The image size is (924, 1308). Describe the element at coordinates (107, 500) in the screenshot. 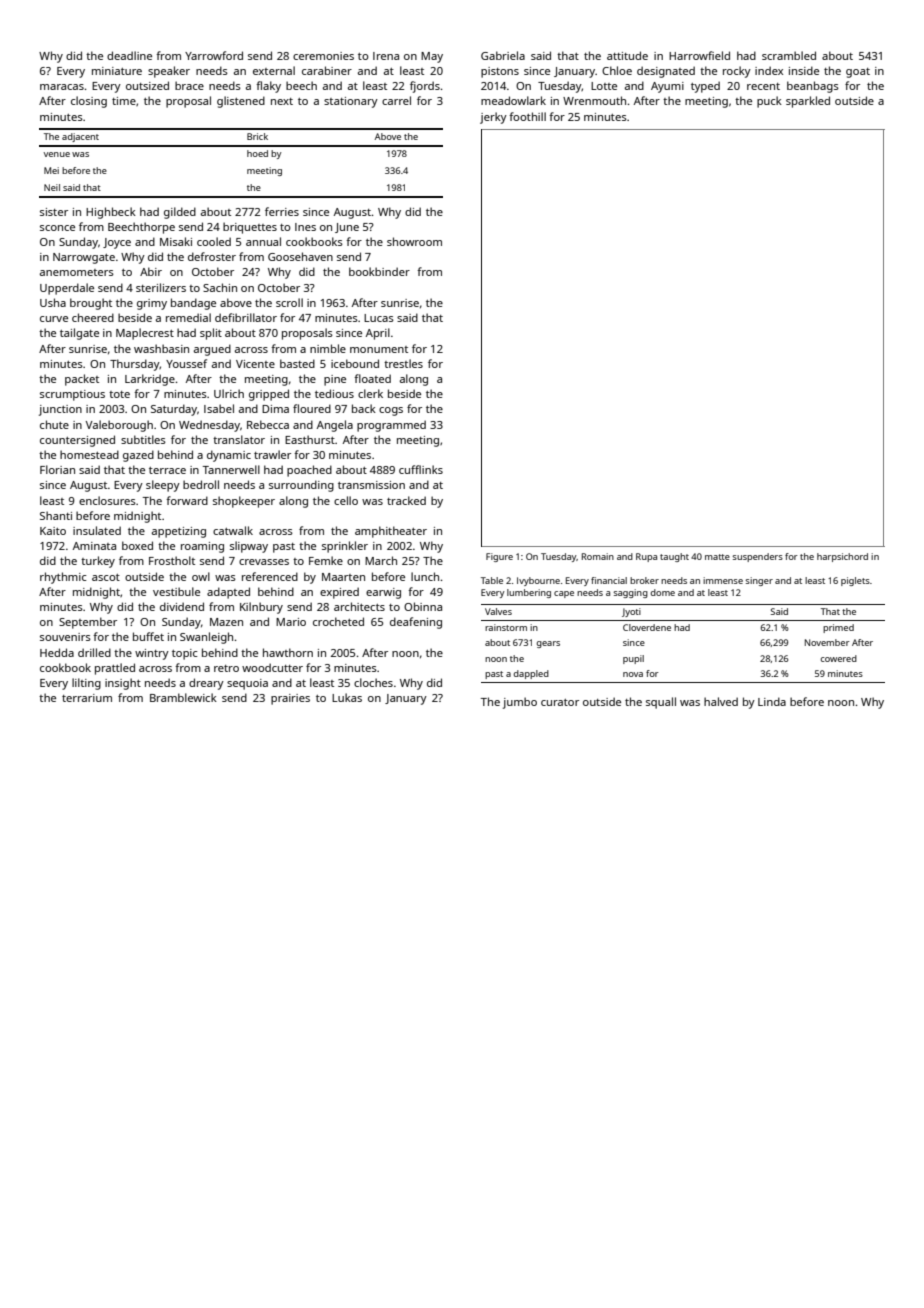

I see `enclosures` at that location.
